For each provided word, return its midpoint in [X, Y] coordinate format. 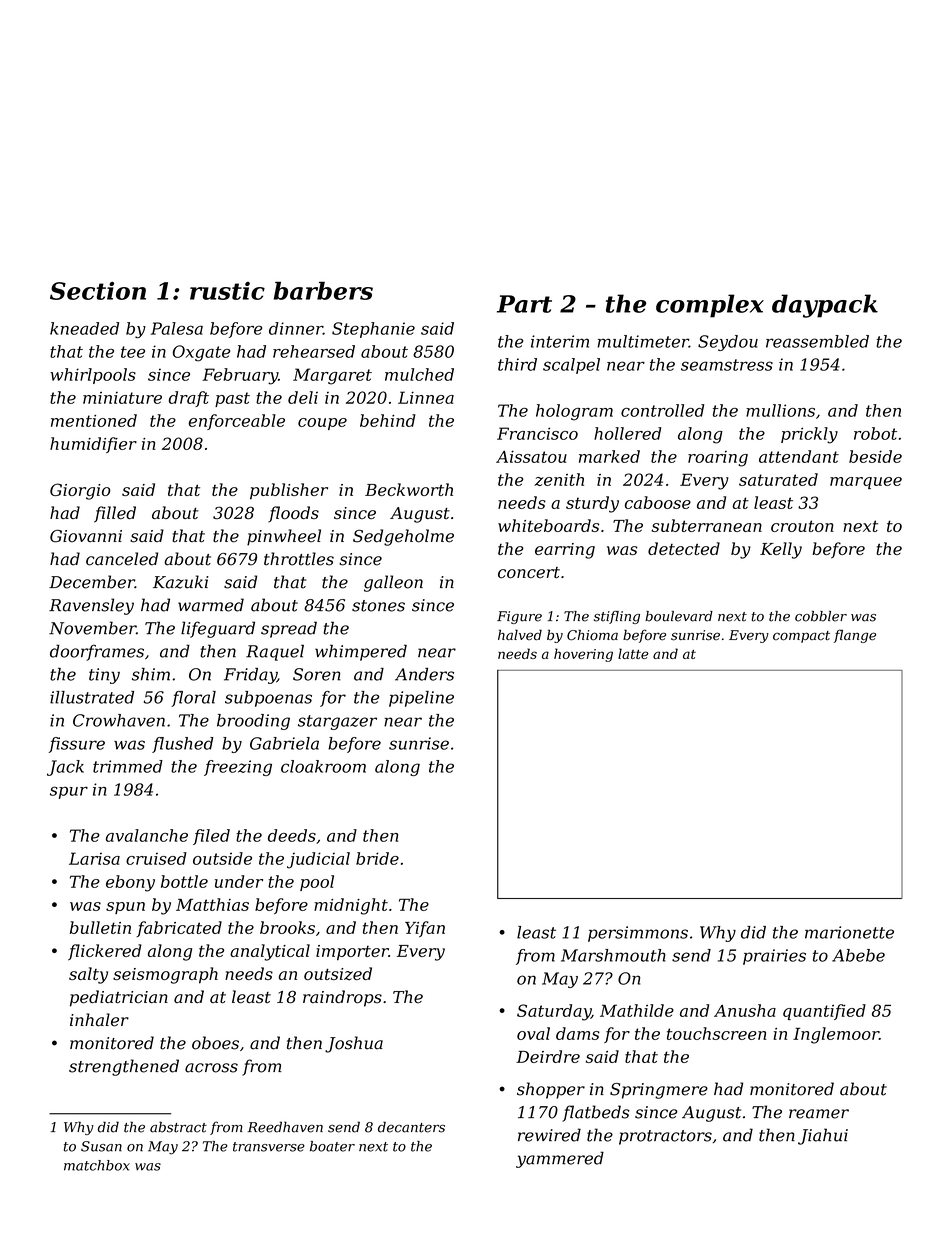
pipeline [421, 699]
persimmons [638, 934]
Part [524, 304]
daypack [825, 306]
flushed [183, 745]
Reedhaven [285, 1127]
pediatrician [119, 998]
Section [98, 291]
